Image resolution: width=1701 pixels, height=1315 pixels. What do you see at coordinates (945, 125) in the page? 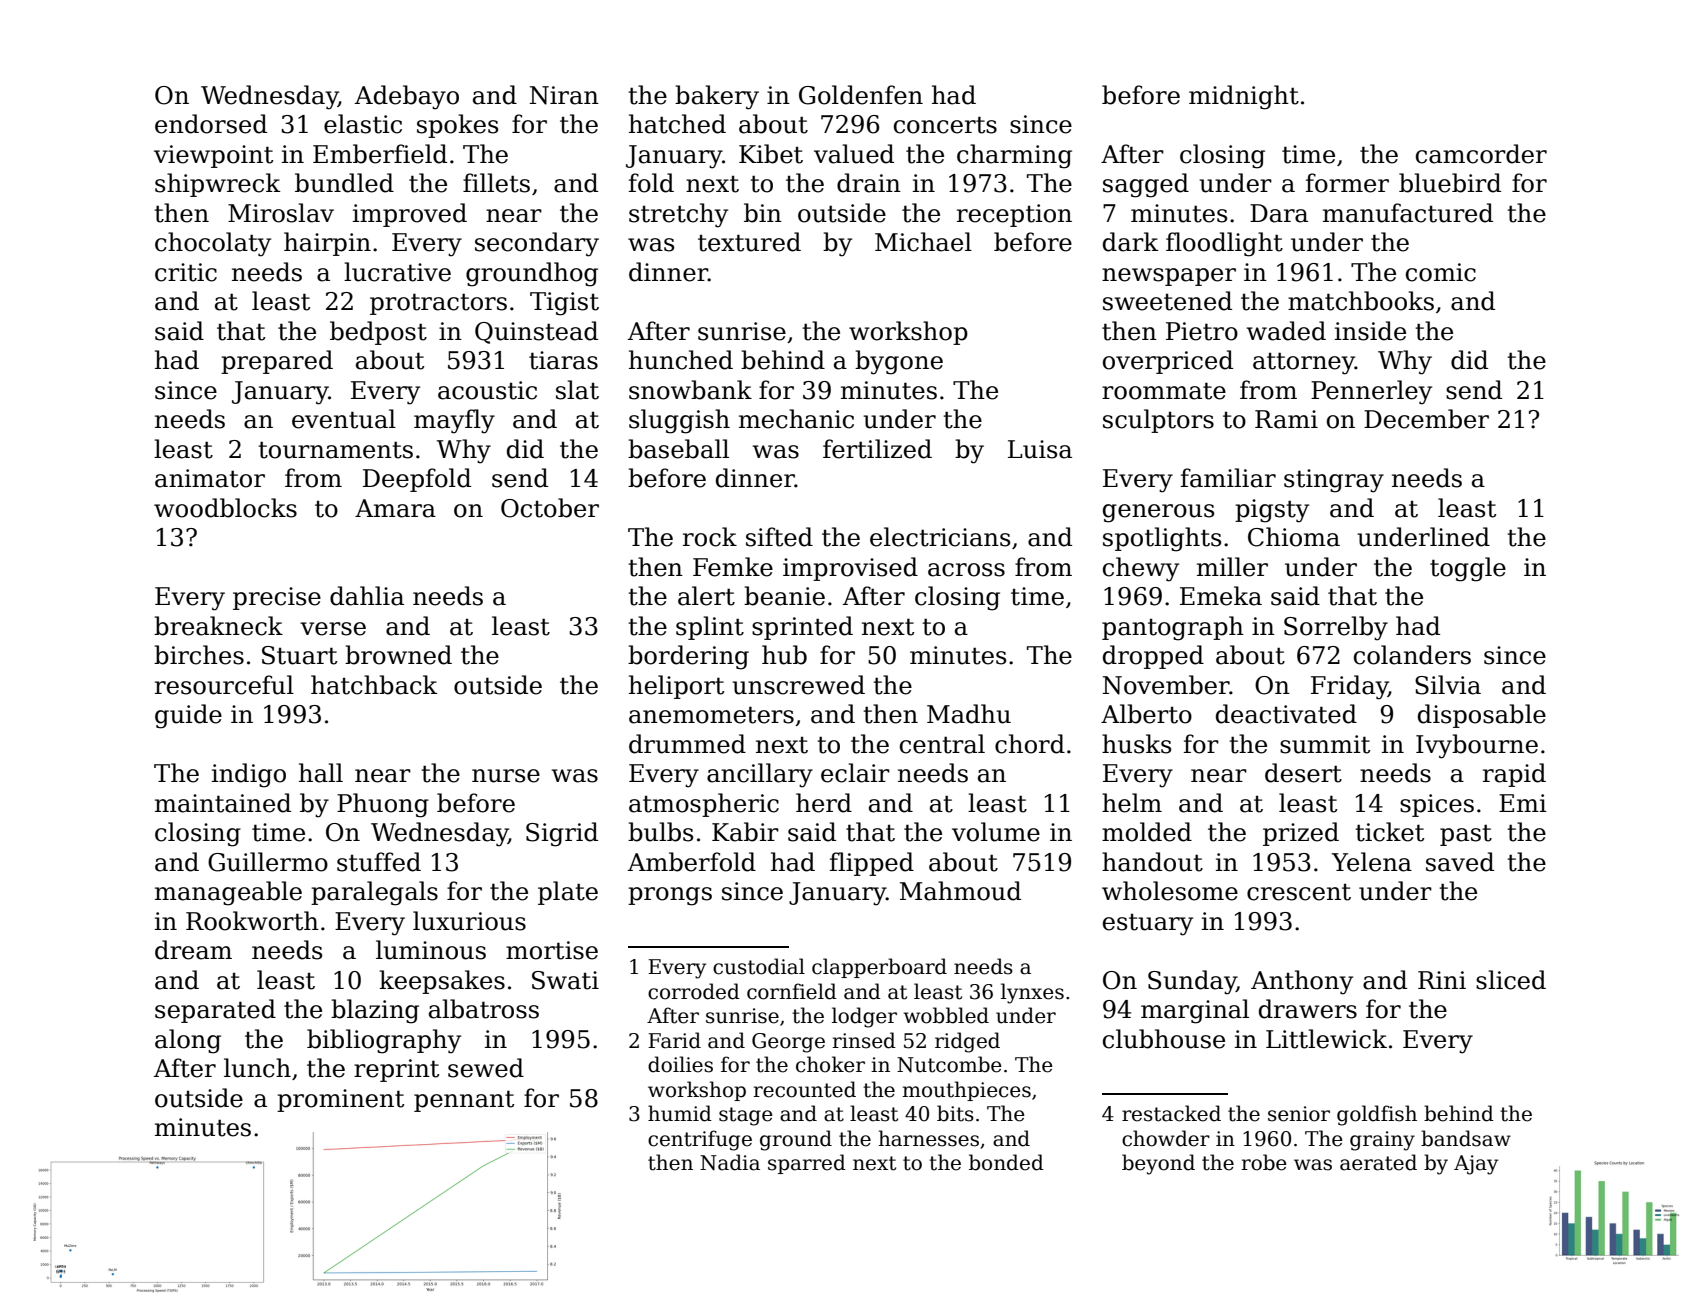
I see `concerts` at bounding box center [945, 125].
